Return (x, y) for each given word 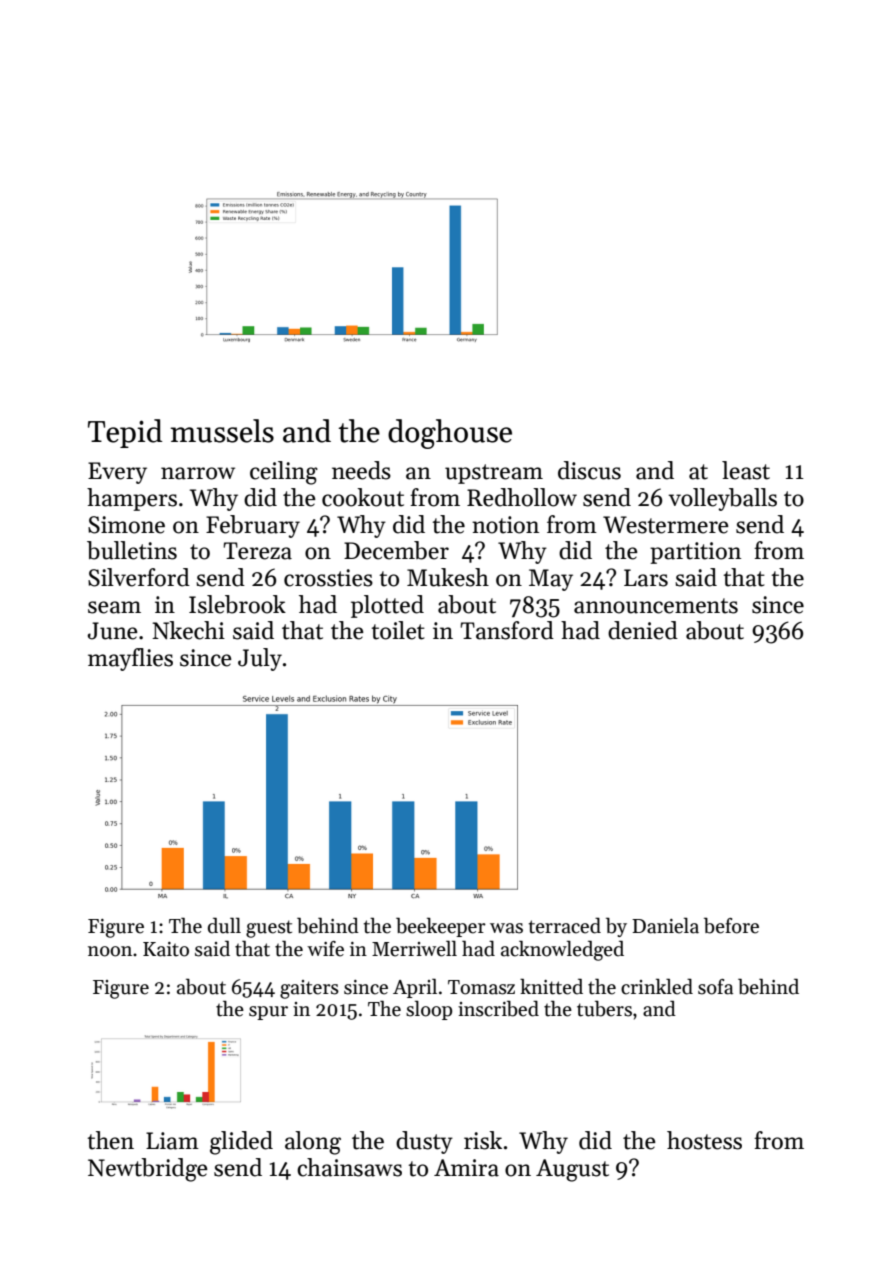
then (110, 1140)
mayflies (130, 659)
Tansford (507, 630)
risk (483, 1140)
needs (361, 470)
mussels (222, 431)
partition (695, 553)
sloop (429, 1010)
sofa (715, 987)
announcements (656, 606)
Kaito (166, 949)
